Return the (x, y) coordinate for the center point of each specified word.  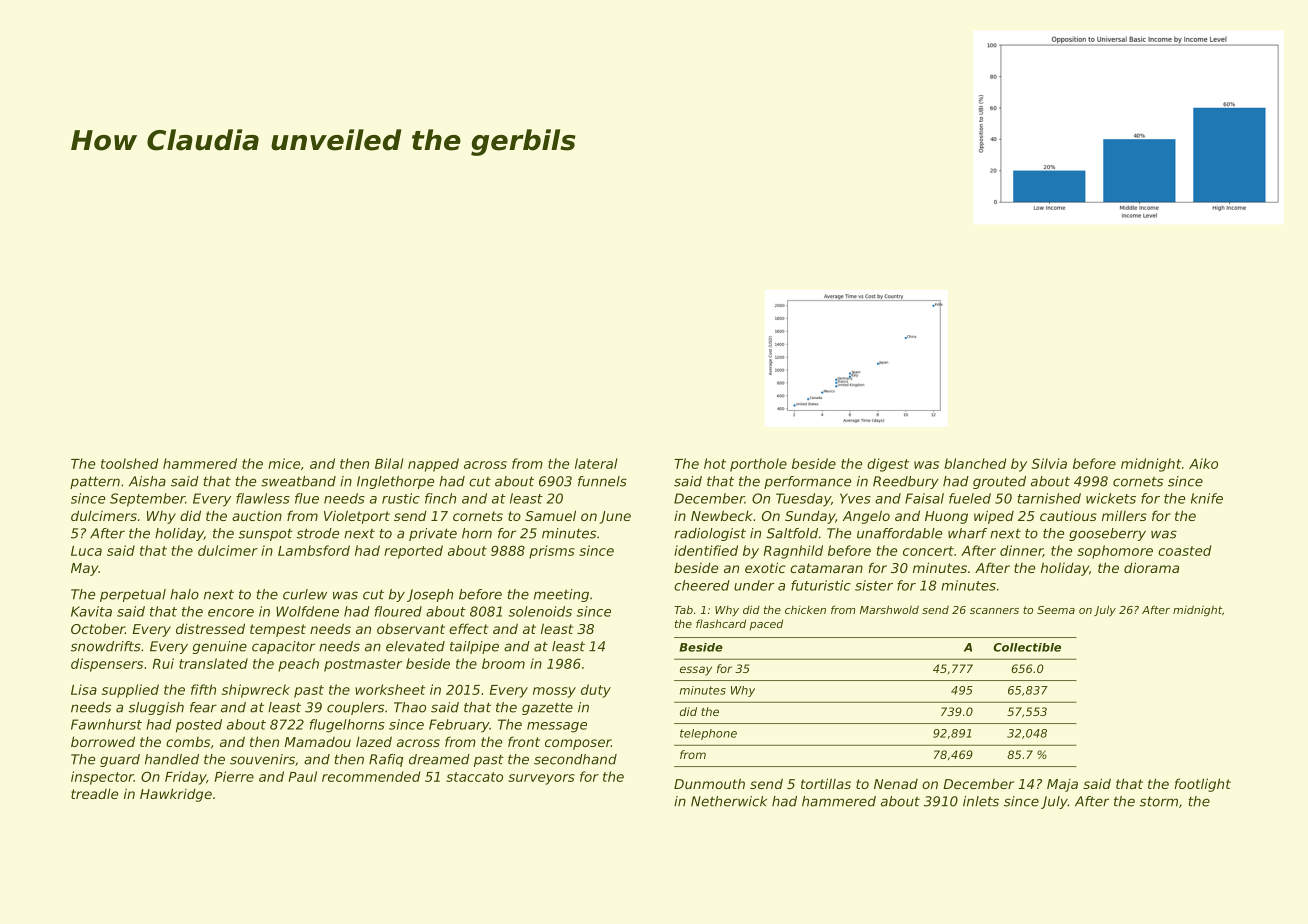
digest (888, 465)
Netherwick (729, 801)
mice (284, 463)
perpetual (133, 595)
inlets (981, 801)
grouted (999, 482)
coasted (1184, 550)
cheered (702, 585)
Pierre (234, 776)
